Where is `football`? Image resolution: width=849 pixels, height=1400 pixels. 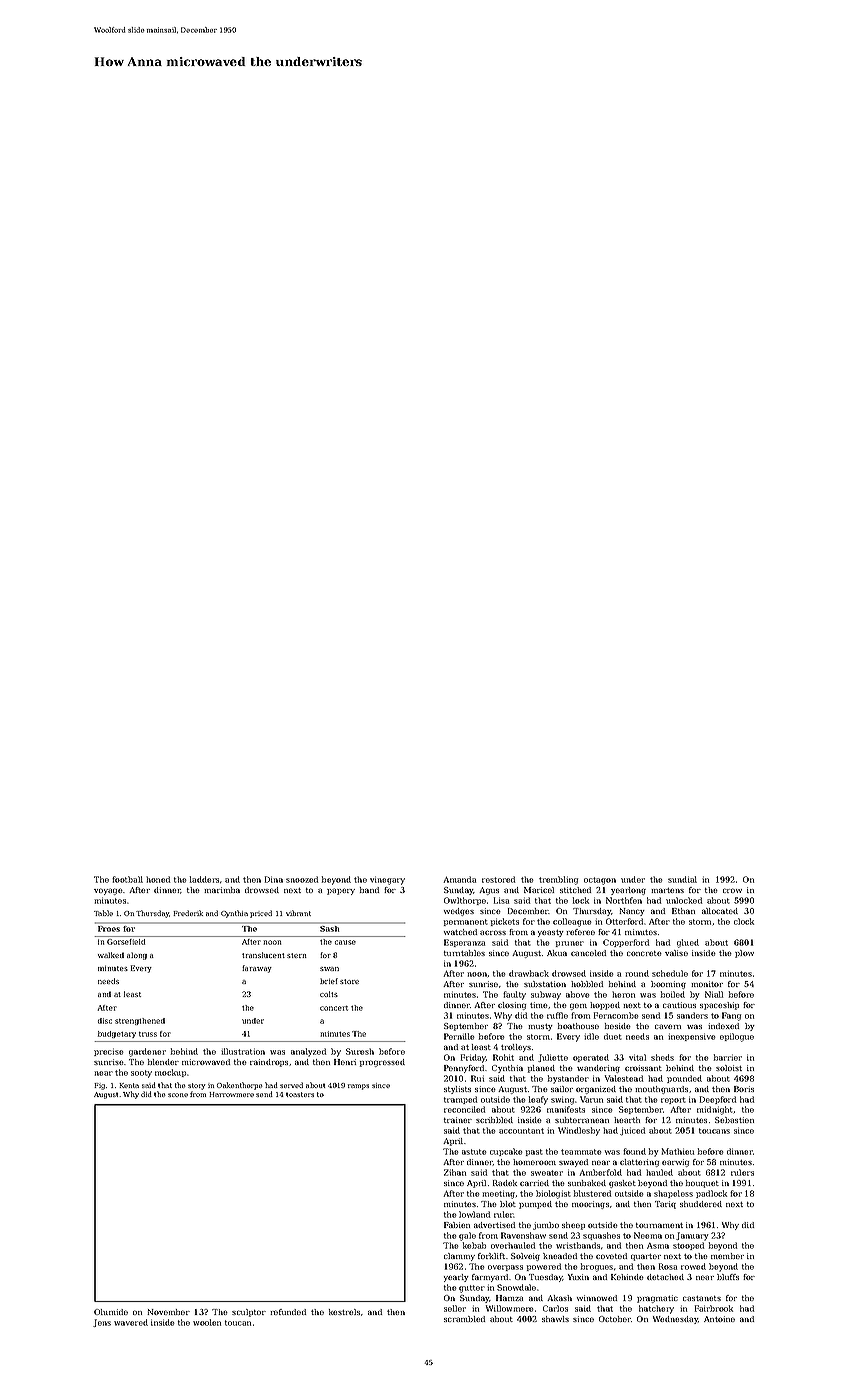 football is located at coordinates (127, 879).
